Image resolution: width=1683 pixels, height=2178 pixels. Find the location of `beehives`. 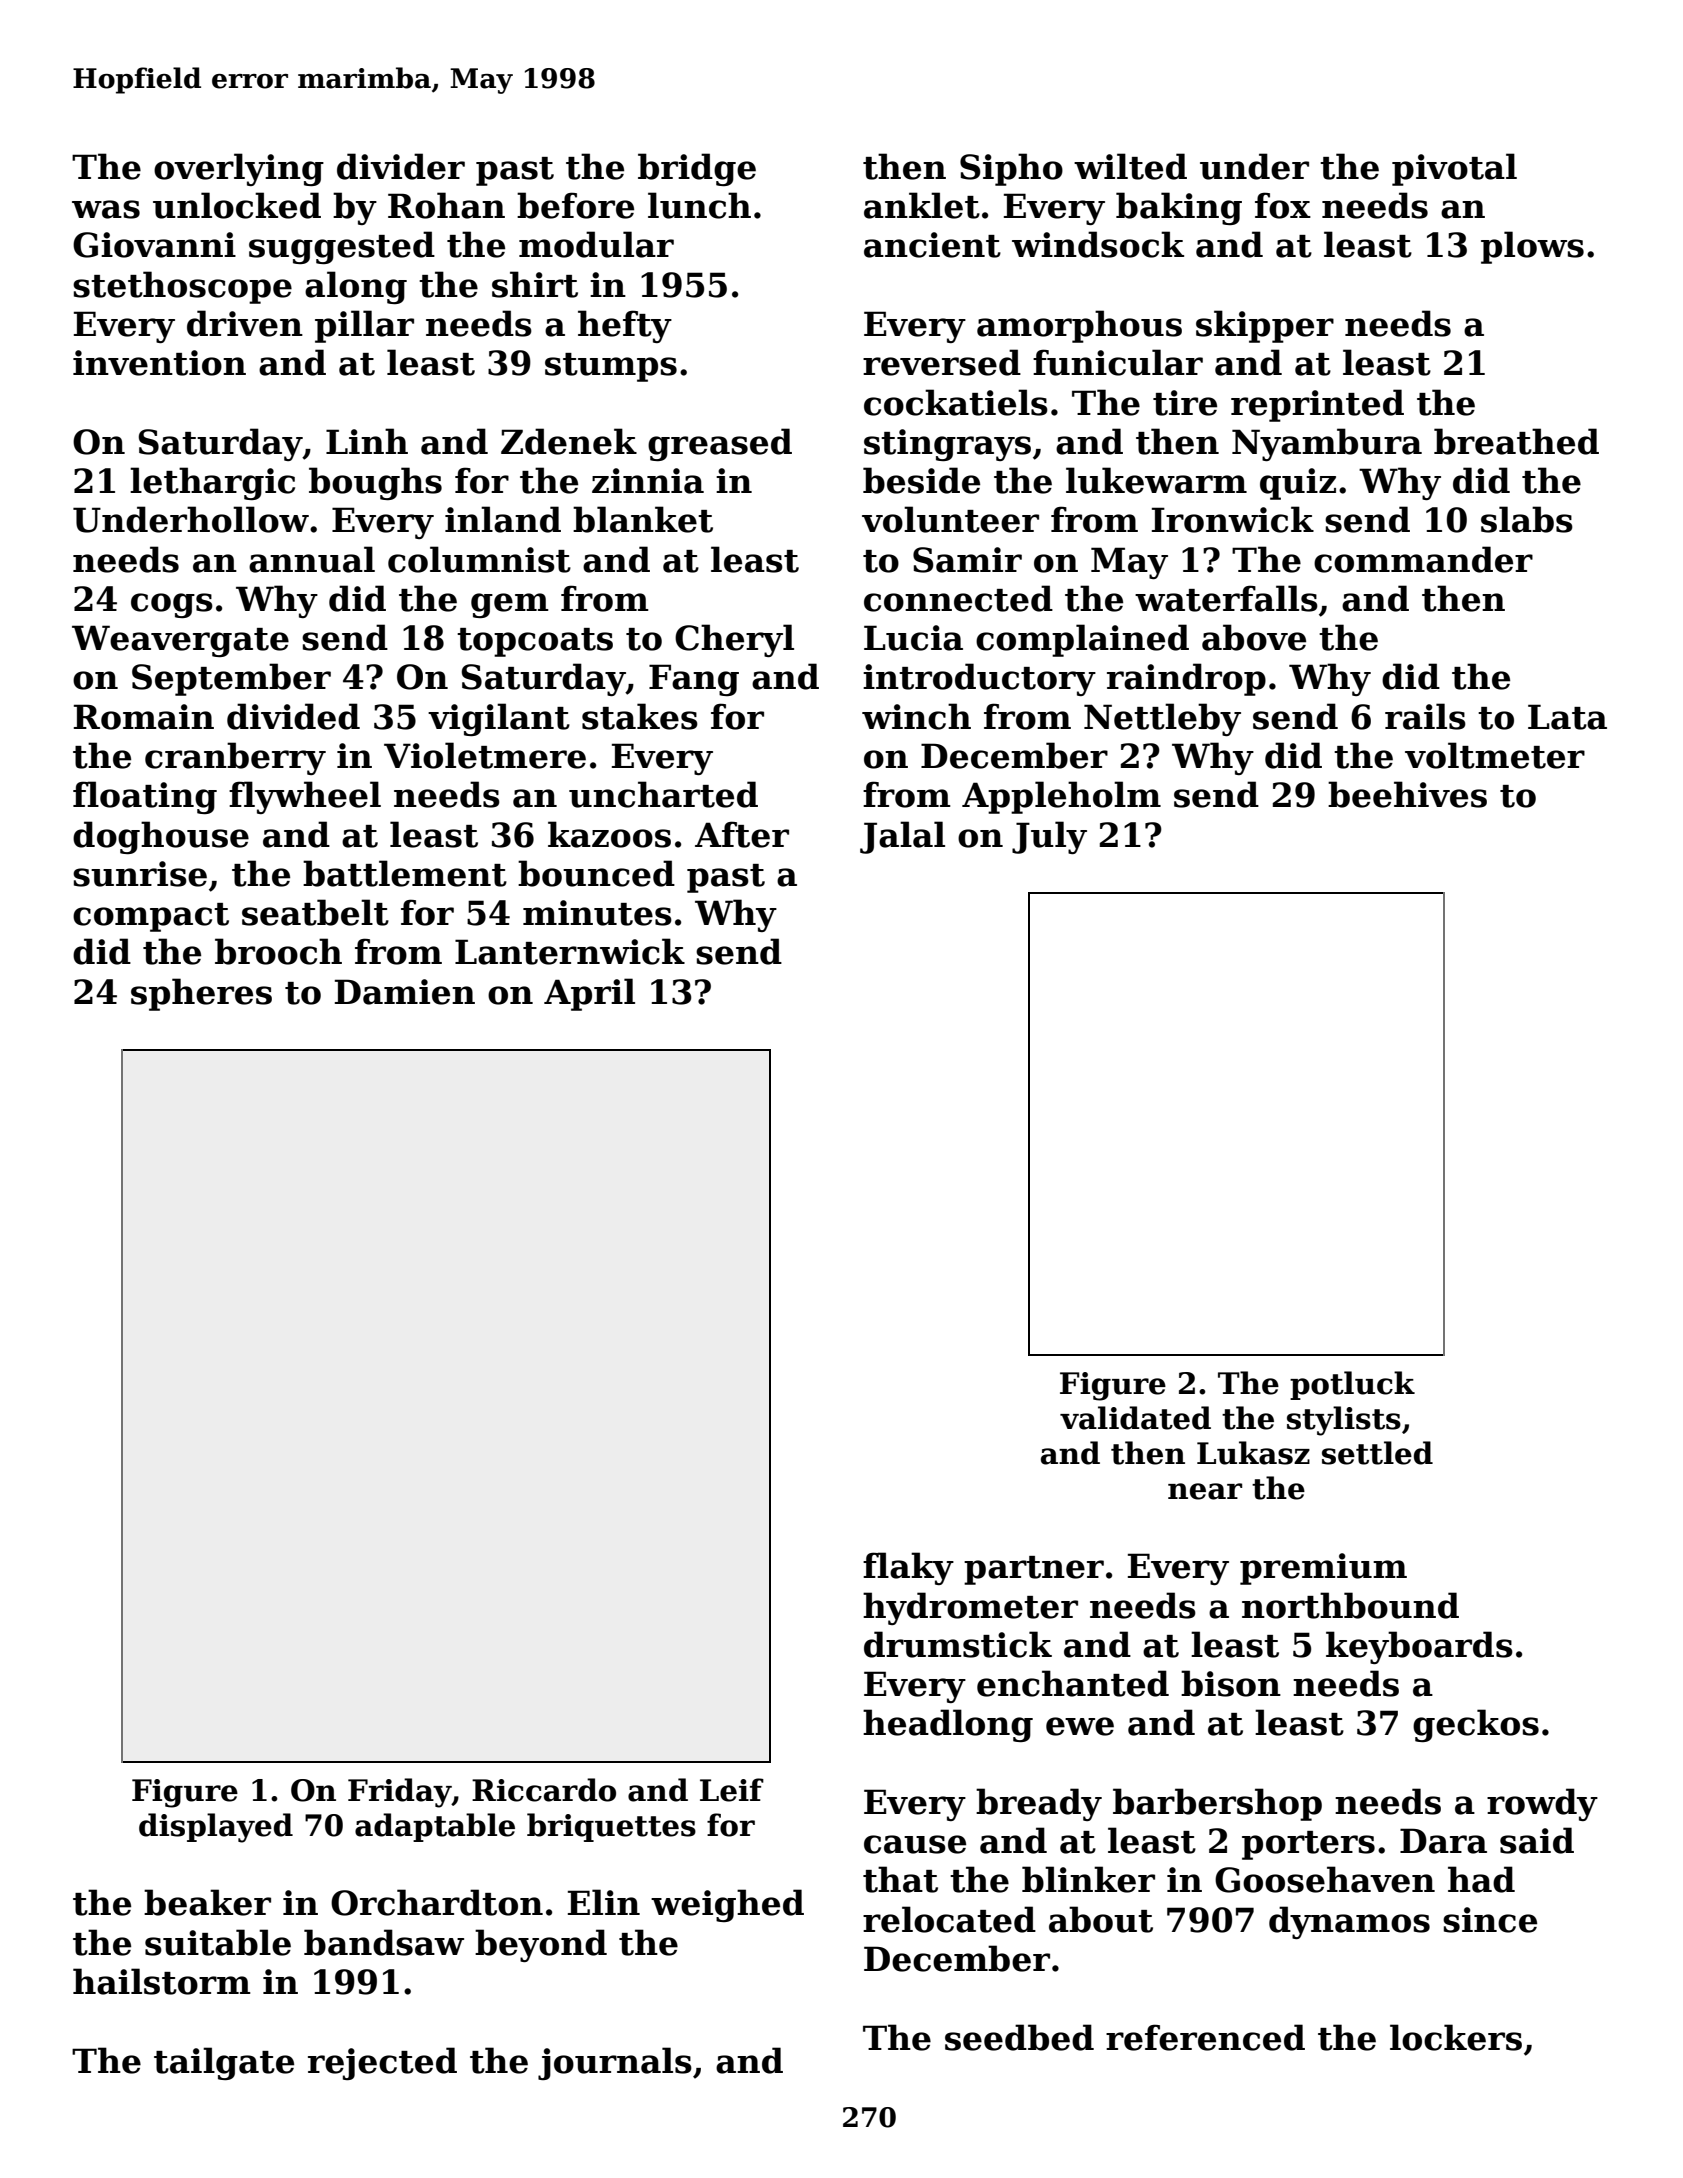

beehives is located at coordinates (1407, 794).
